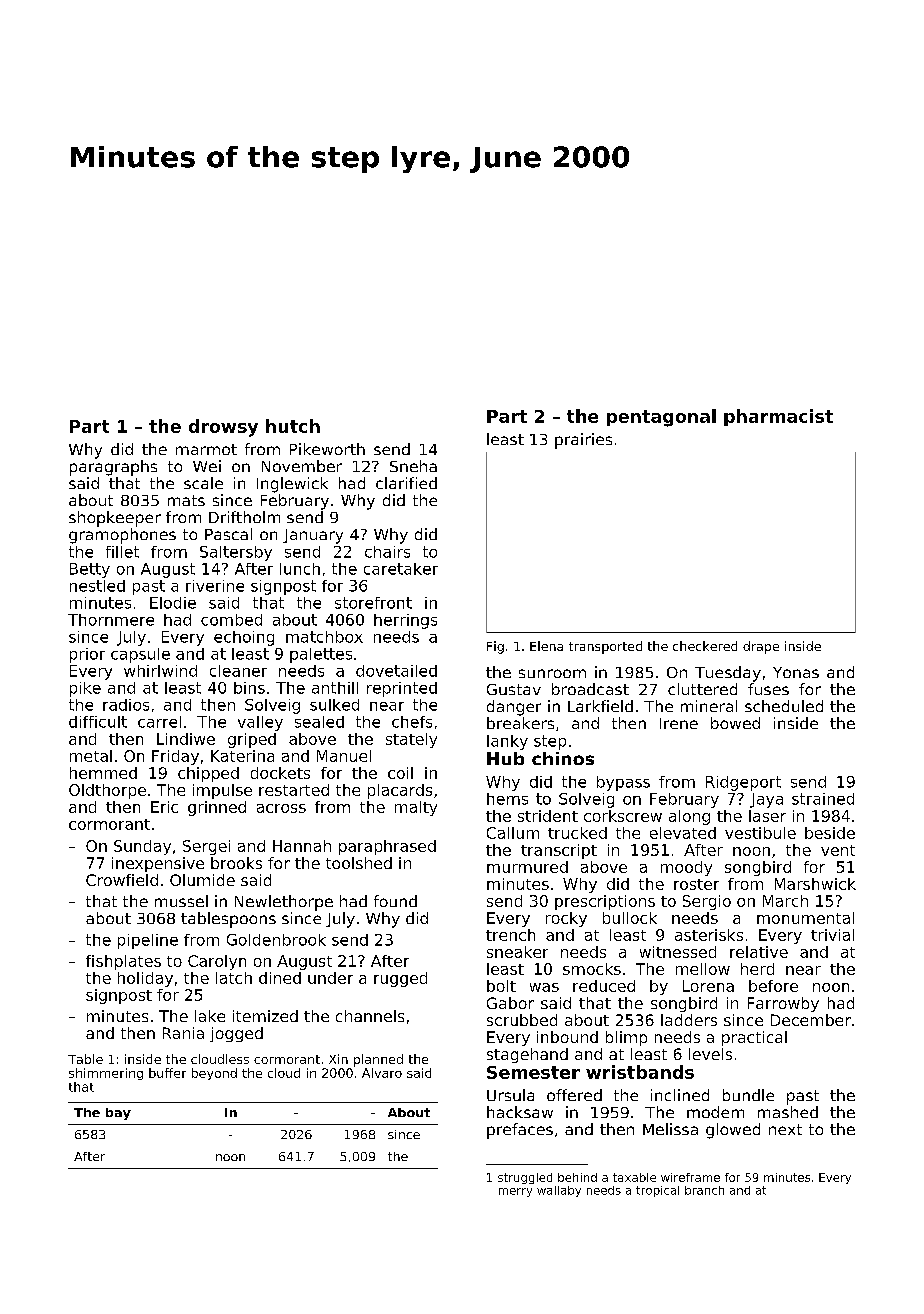  I want to click on pentagonal, so click(661, 418).
